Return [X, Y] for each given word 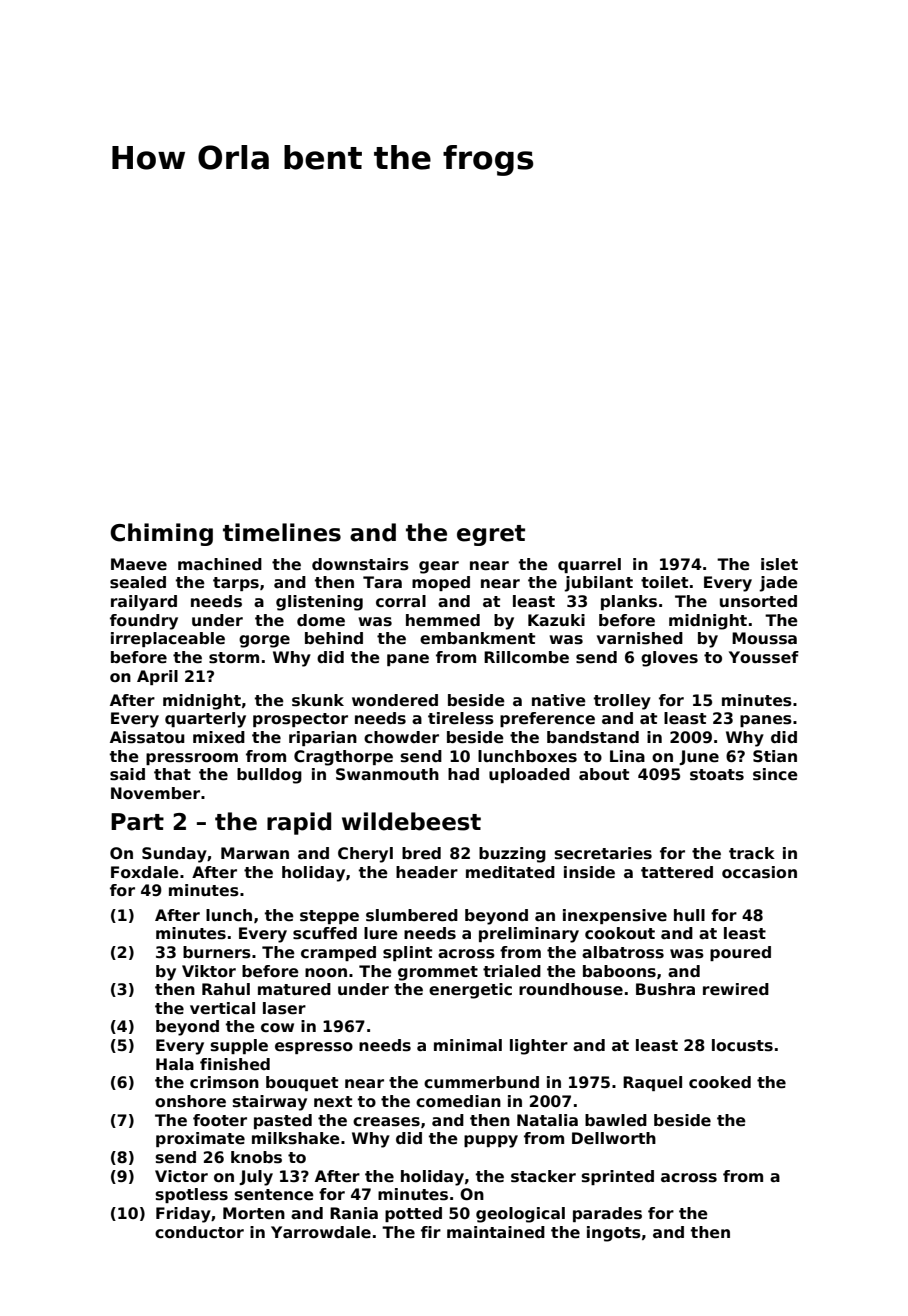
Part [137, 822]
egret [491, 535]
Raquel [652, 1083]
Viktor [209, 971]
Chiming [161, 534]
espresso [314, 1048]
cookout [620, 933]
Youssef [764, 657]
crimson [224, 1082]
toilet [664, 582]
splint [407, 953]
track [752, 853]
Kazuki [556, 620]
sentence [274, 1195]
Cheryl [365, 855]
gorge [264, 641]
